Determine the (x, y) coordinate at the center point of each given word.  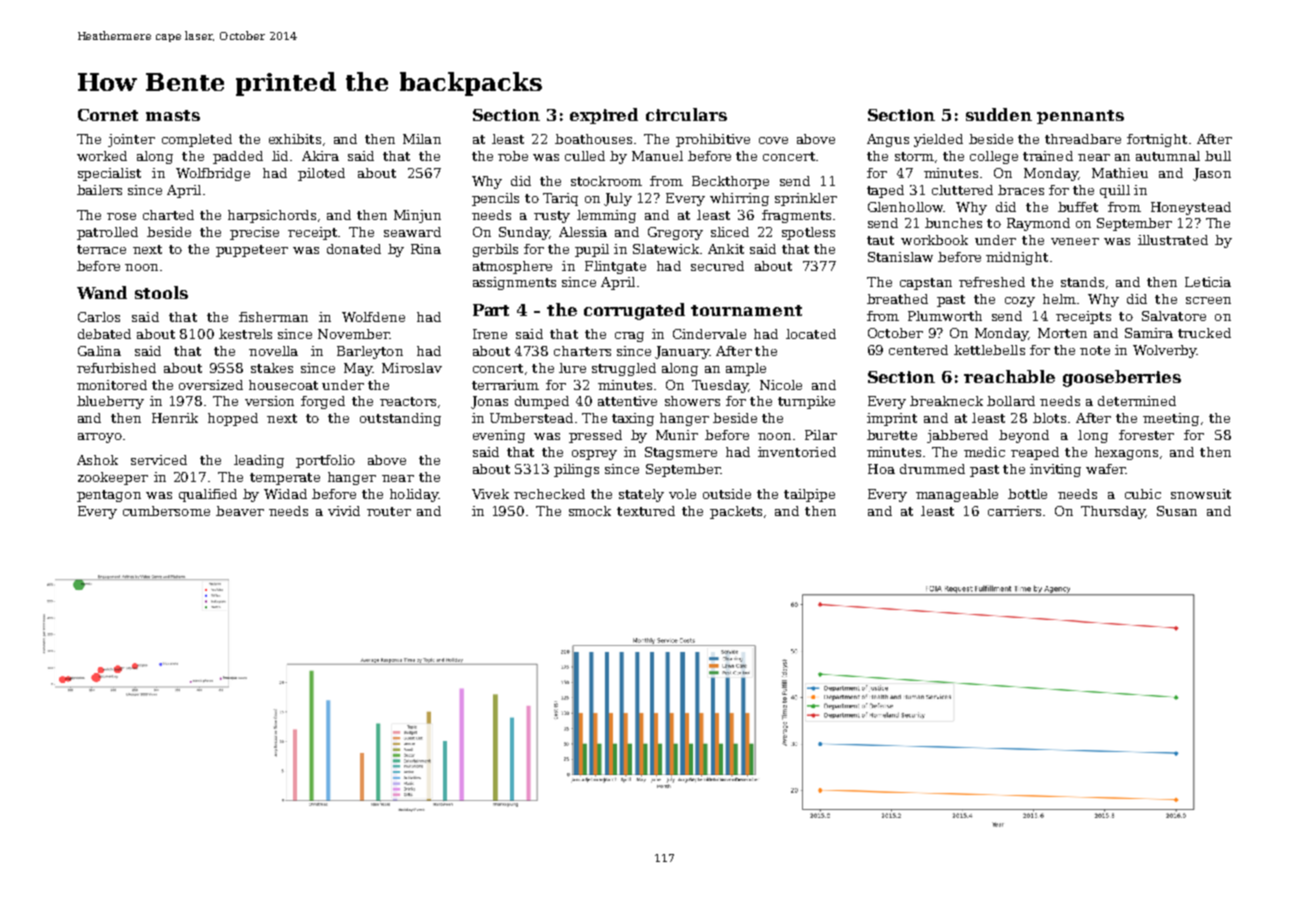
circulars (686, 114)
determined (1137, 401)
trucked (1204, 333)
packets (736, 512)
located (811, 334)
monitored (112, 385)
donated (354, 249)
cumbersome (166, 511)
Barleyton (370, 352)
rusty (552, 217)
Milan (422, 139)
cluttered (962, 190)
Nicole (781, 385)
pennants (1080, 117)
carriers (1014, 511)
